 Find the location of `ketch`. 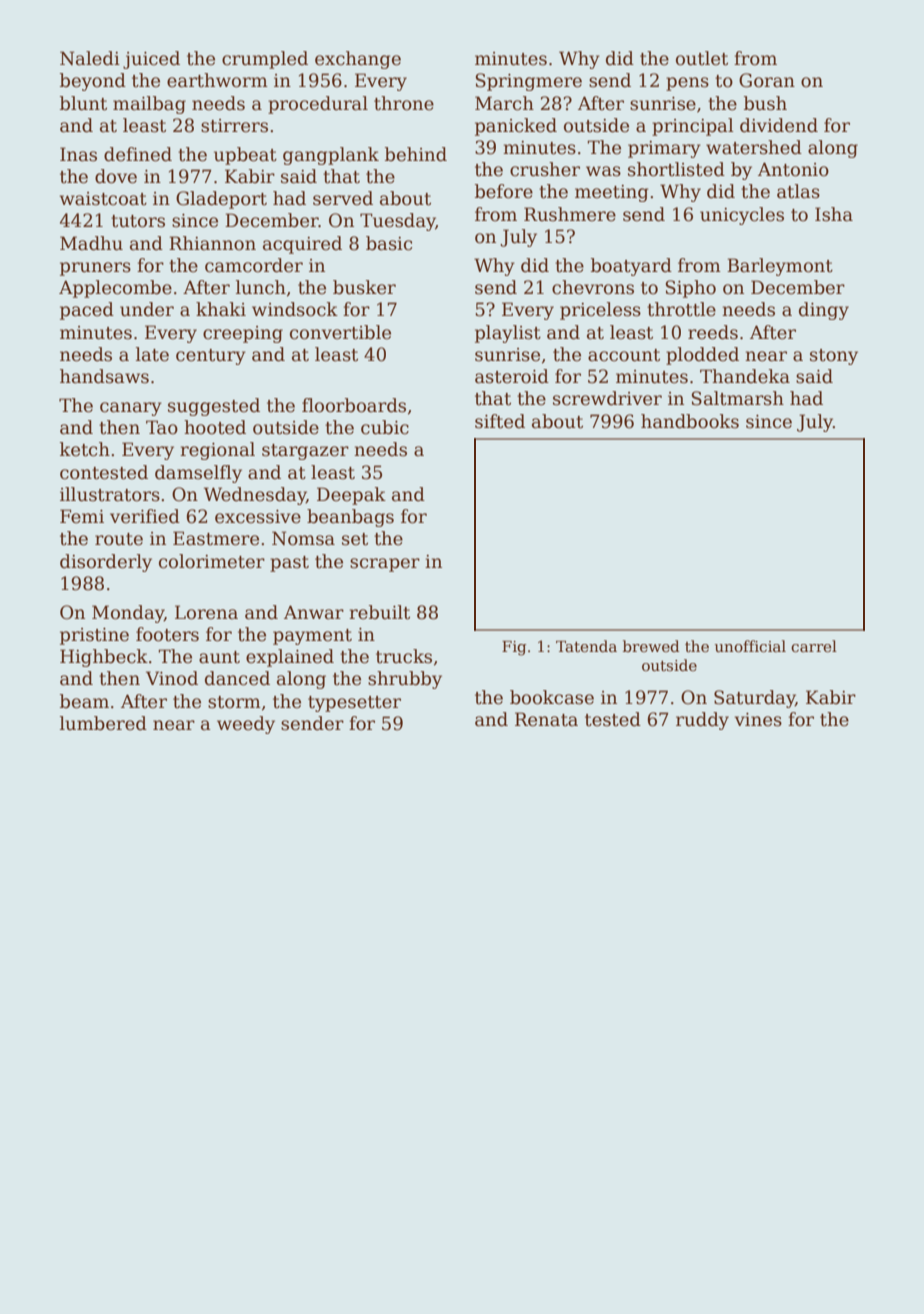

ketch is located at coordinates (85, 449).
